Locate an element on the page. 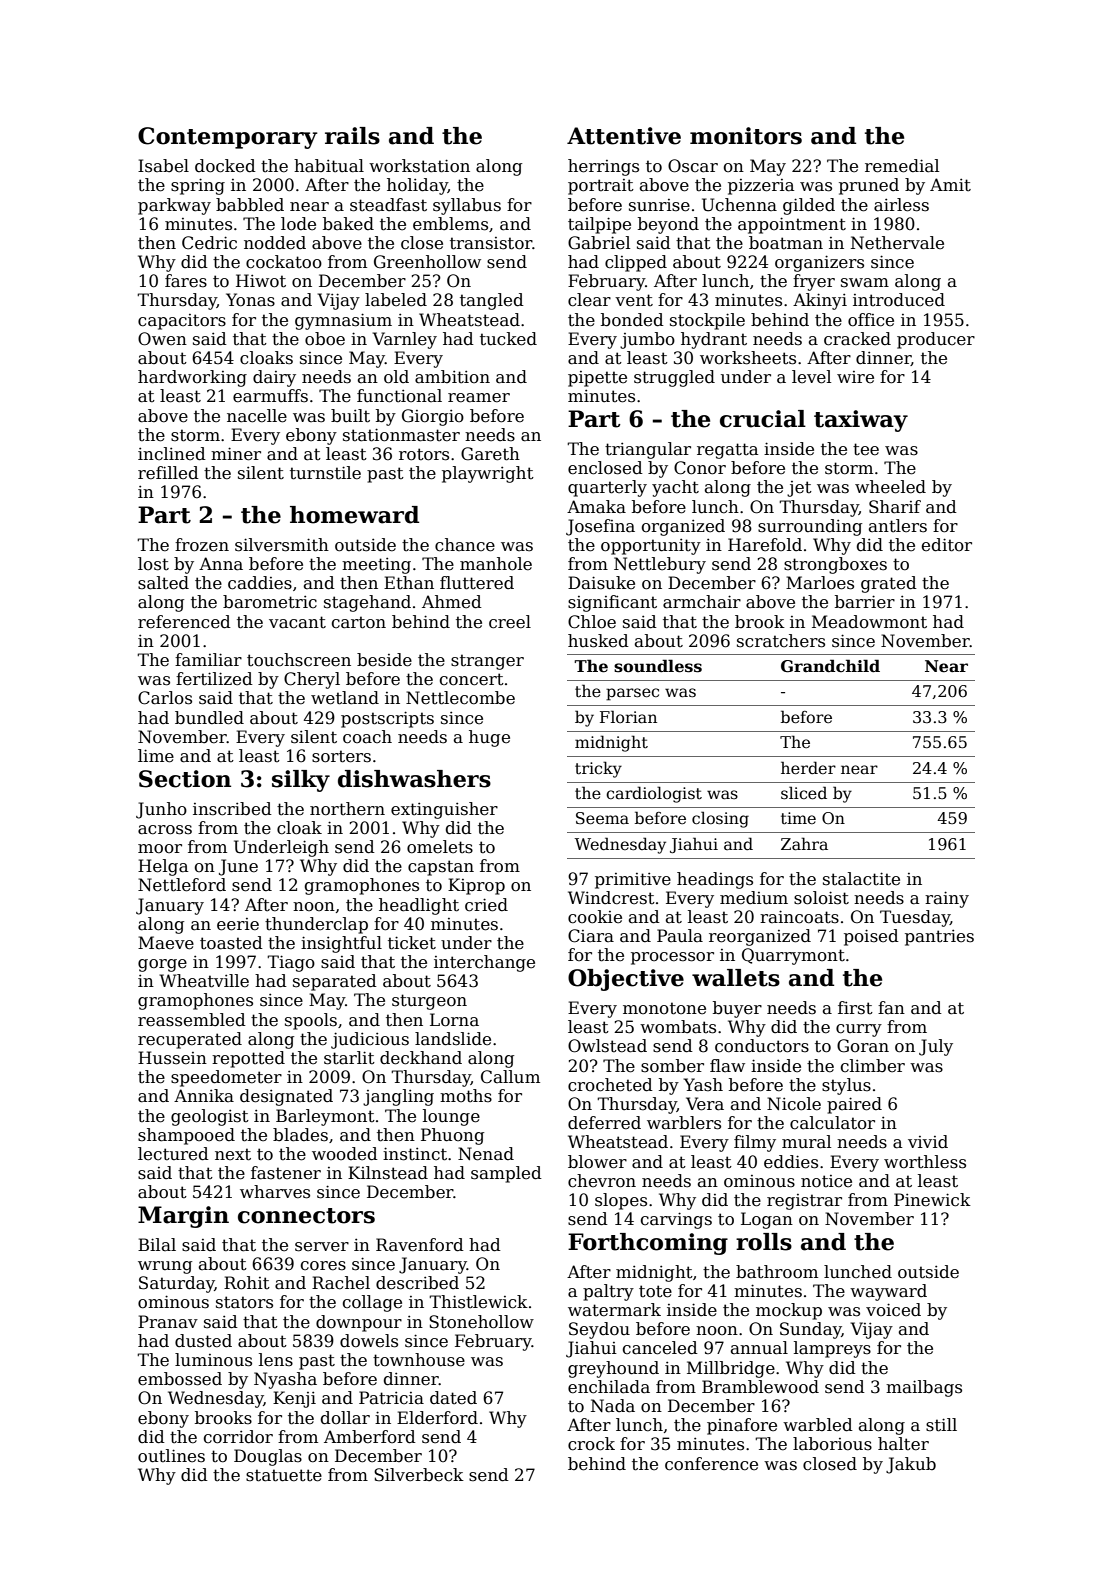 The width and height of the page is (1113, 1574). Attentive is located at coordinates (624, 136).
